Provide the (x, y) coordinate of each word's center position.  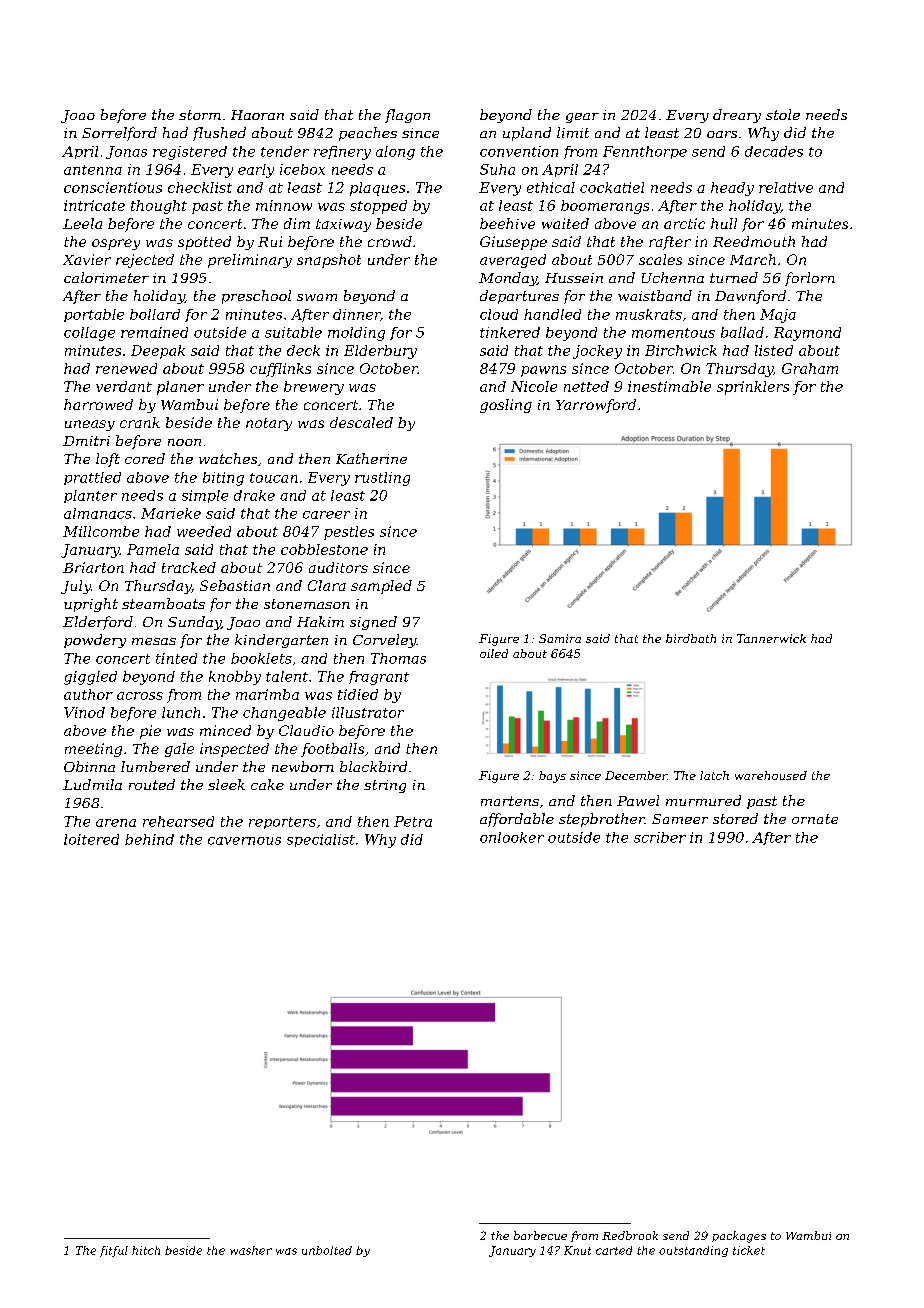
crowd (390, 241)
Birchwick (681, 350)
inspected (234, 750)
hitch (146, 1250)
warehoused (771, 775)
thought (159, 207)
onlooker (512, 837)
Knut (577, 1250)
